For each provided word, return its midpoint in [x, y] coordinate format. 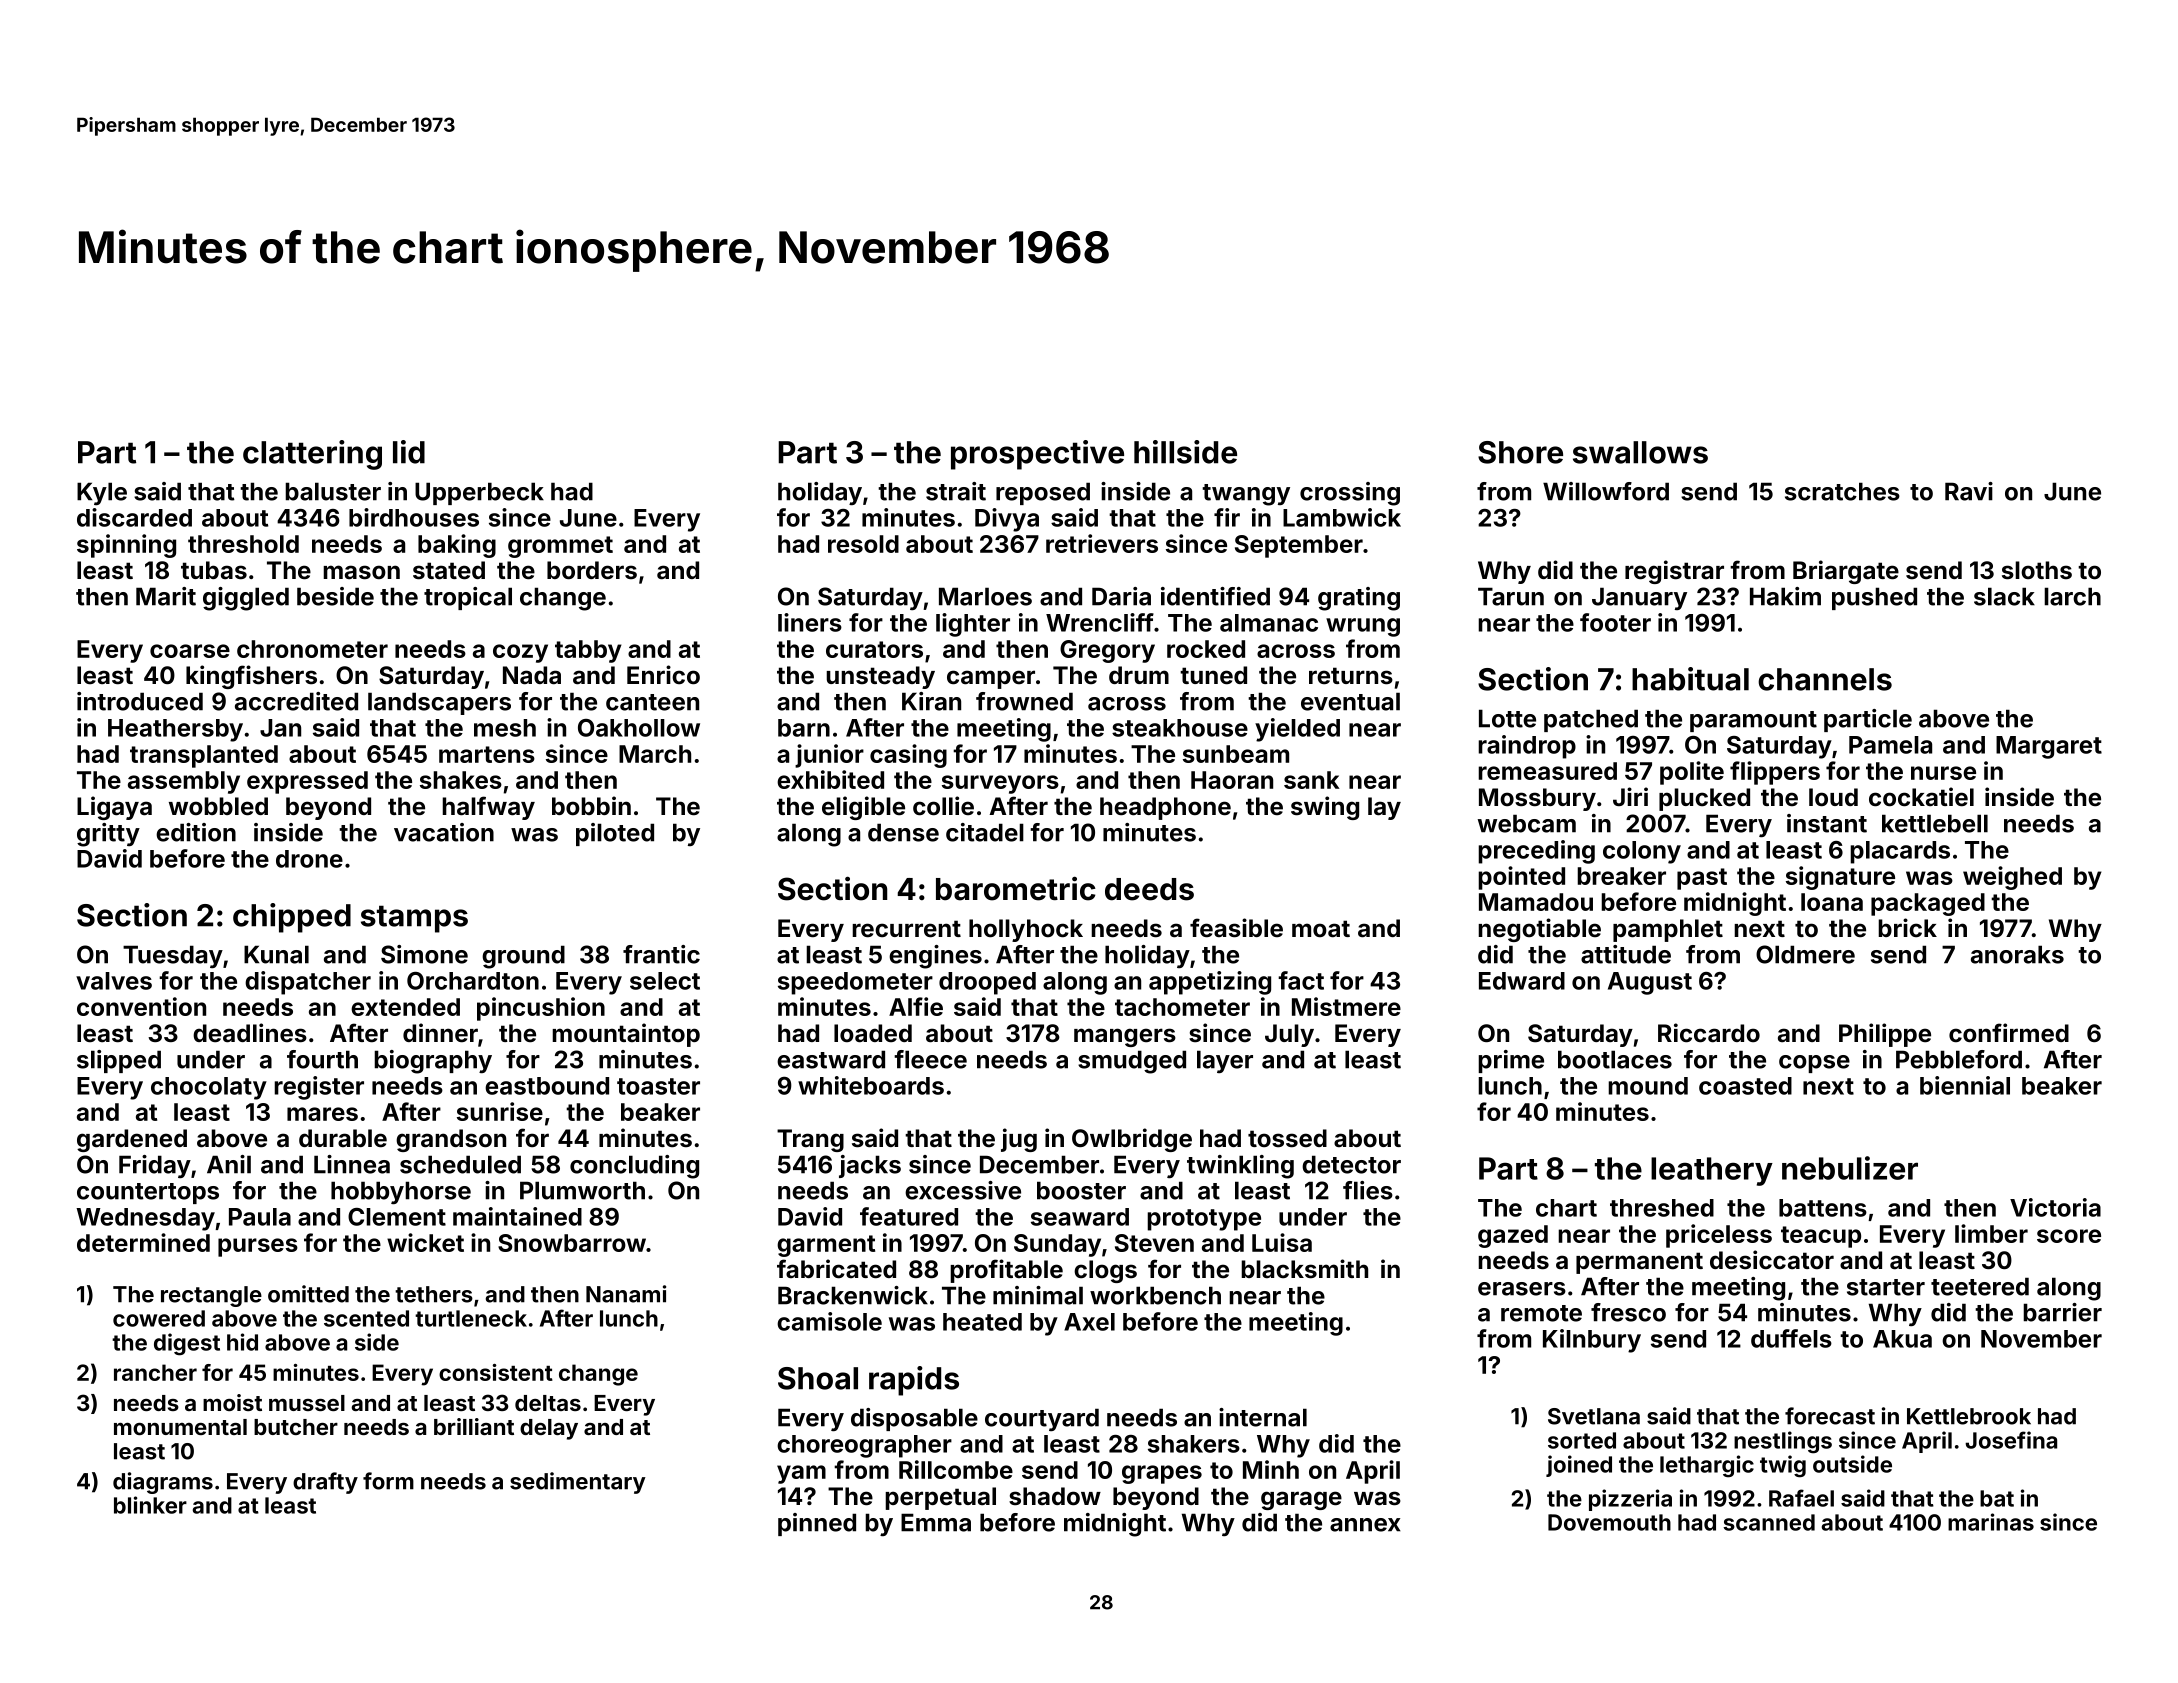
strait [956, 491]
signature [1840, 878]
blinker [150, 1505]
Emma [936, 1522]
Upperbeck [479, 493]
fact [1301, 980]
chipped [292, 918]
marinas [1991, 1522]
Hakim [1785, 596]
